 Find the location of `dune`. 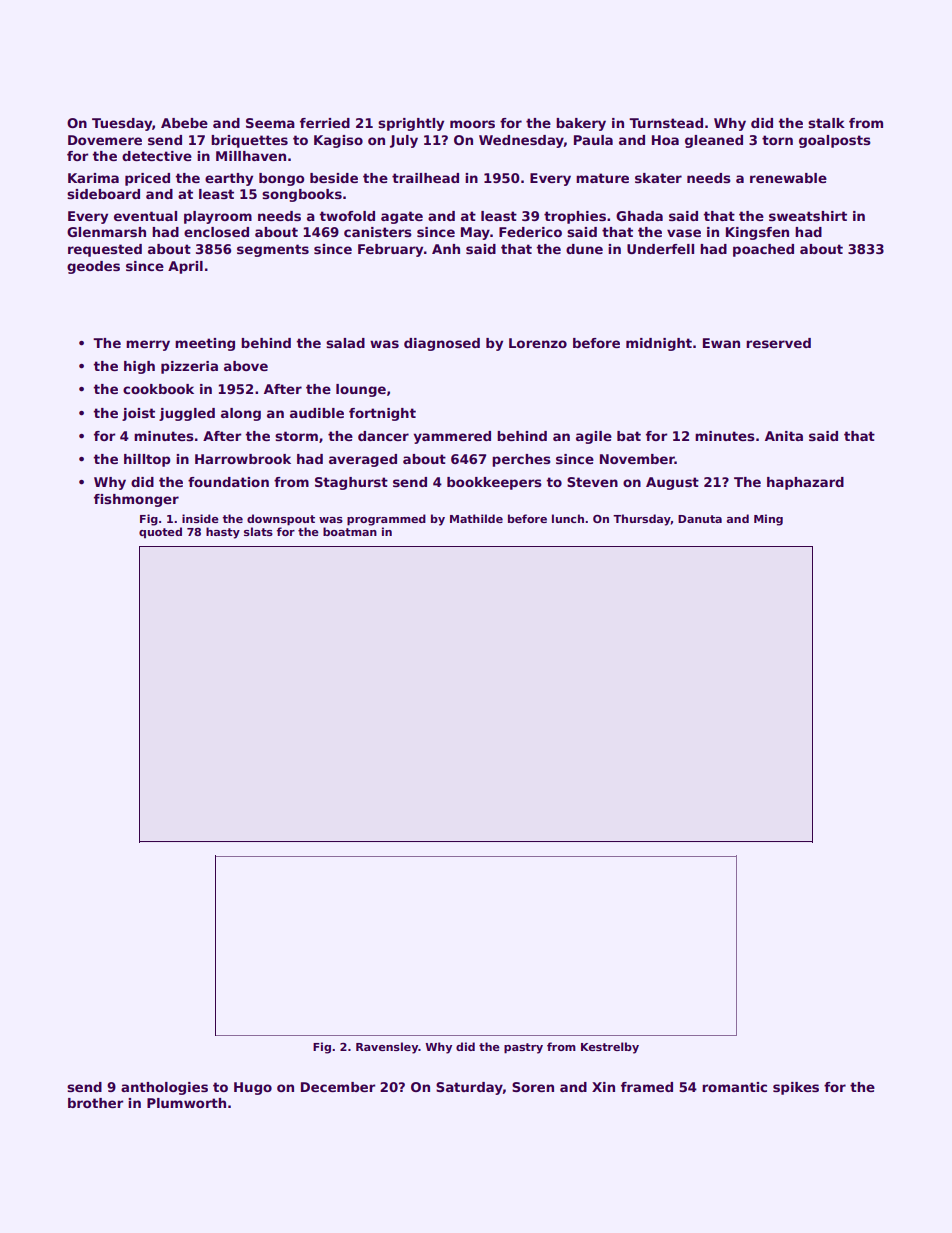

dune is located at coordinates (584, 249).
